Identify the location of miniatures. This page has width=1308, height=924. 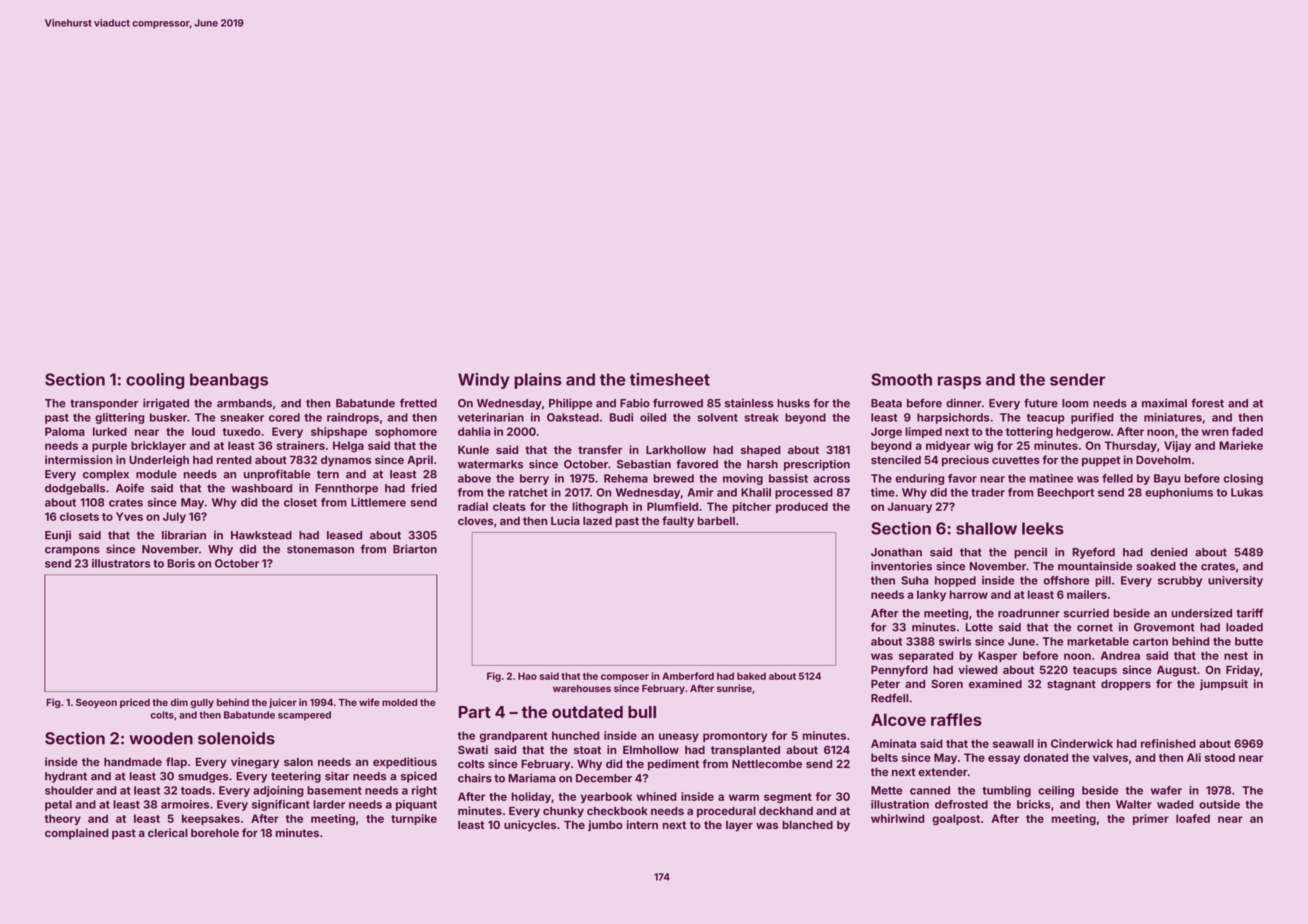
(1173, 417).
